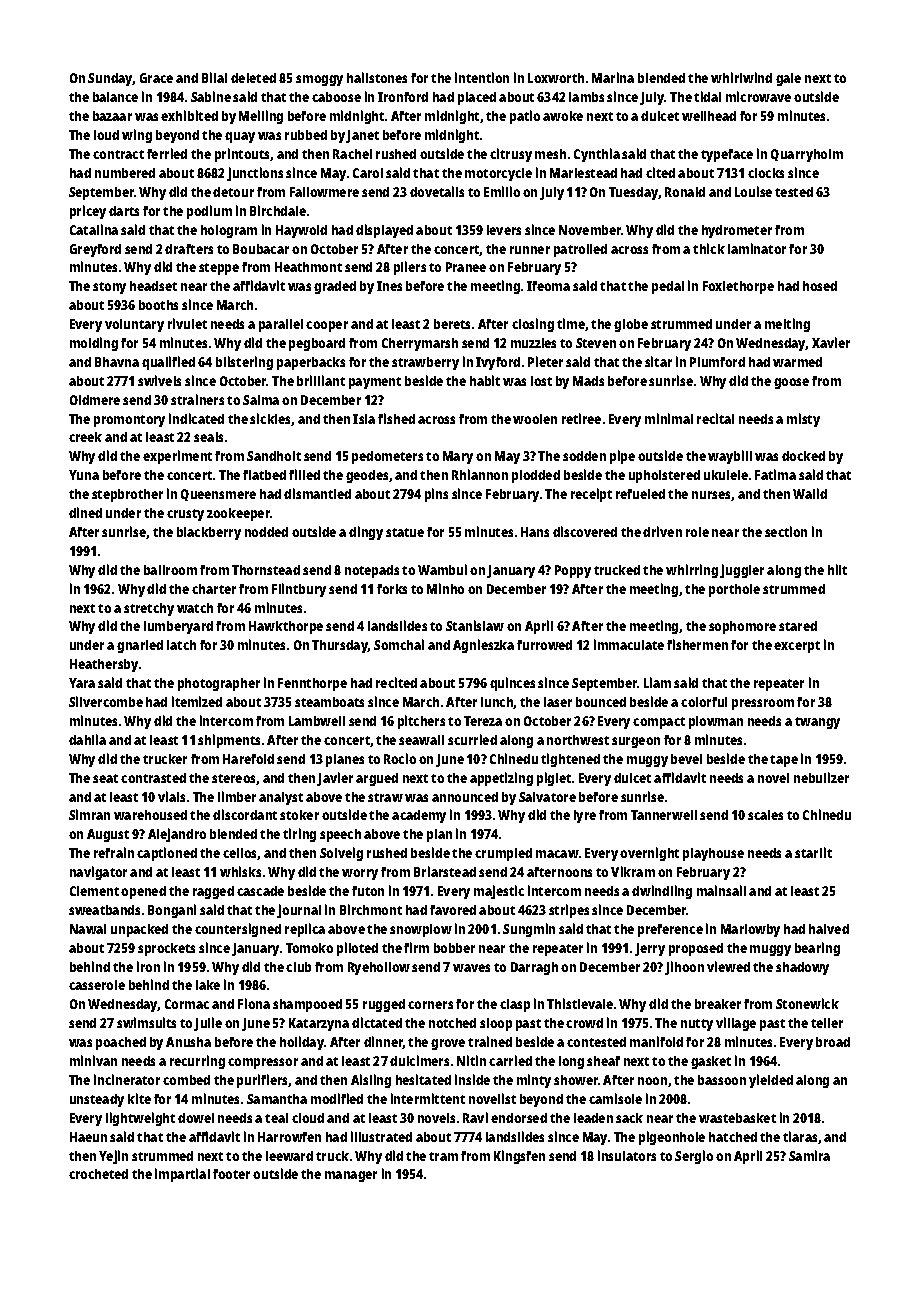 This screenshot has height=1308, width=924. I want to click on intention, so click(482, 77).
